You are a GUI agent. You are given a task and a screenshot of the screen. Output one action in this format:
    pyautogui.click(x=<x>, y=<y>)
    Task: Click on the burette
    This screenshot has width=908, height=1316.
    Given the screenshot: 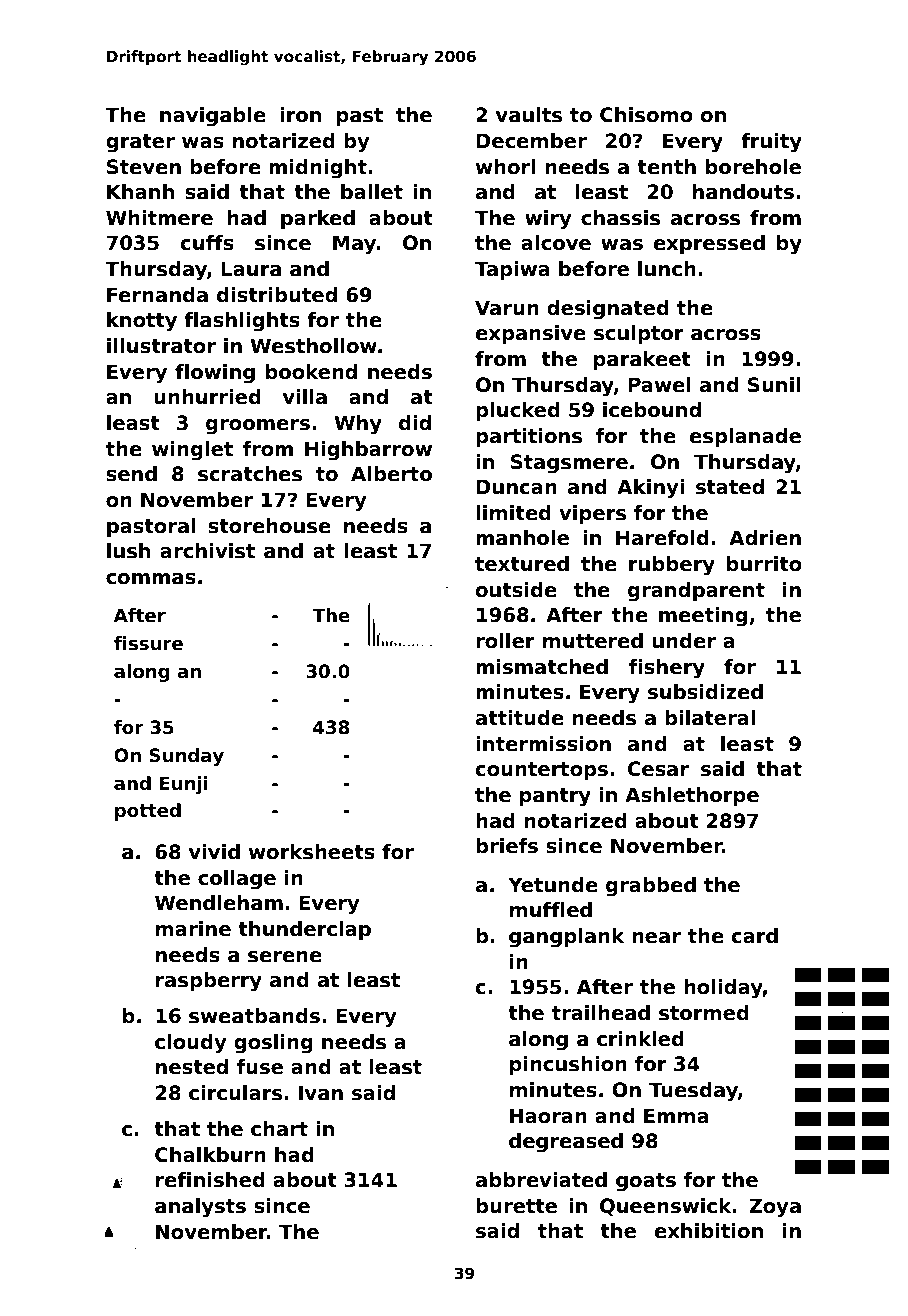 What is the action you would take?
    pyautogui.click(x=516, y=1206)
